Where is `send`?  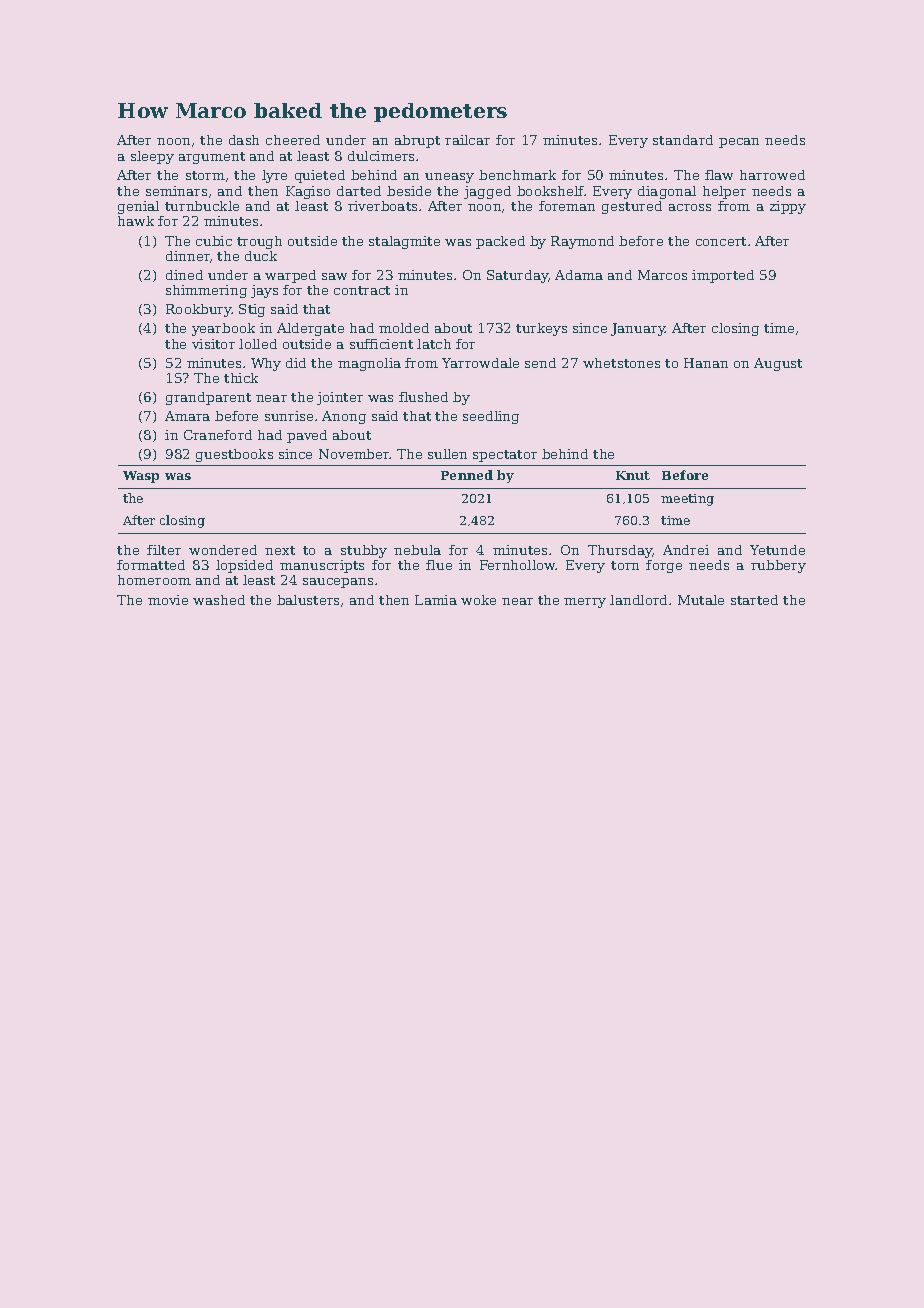 send is located at coordinates (540, 363).
